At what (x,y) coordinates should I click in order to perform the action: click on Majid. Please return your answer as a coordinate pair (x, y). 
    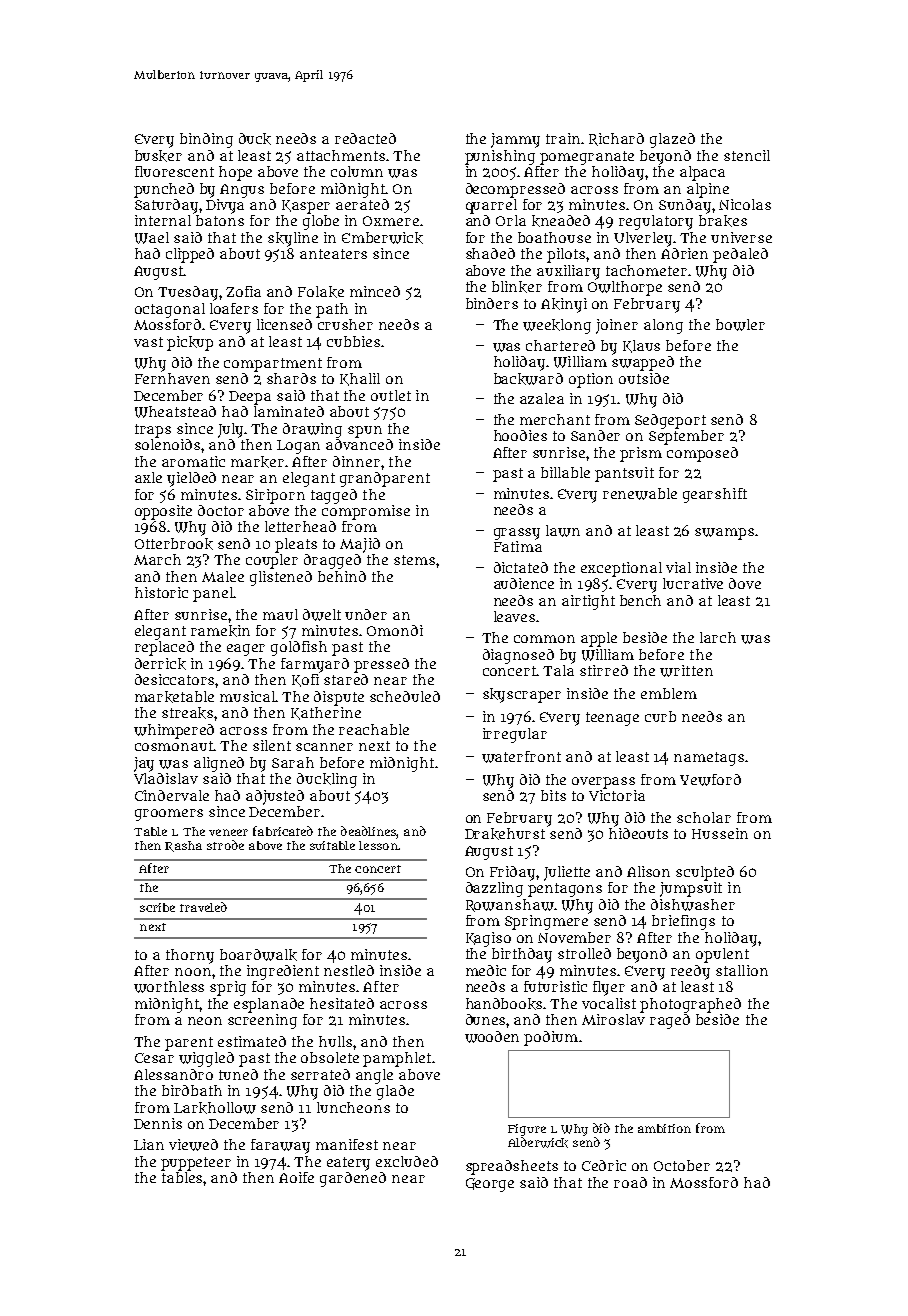
    Looking at the image, I should click on (360, 545).
